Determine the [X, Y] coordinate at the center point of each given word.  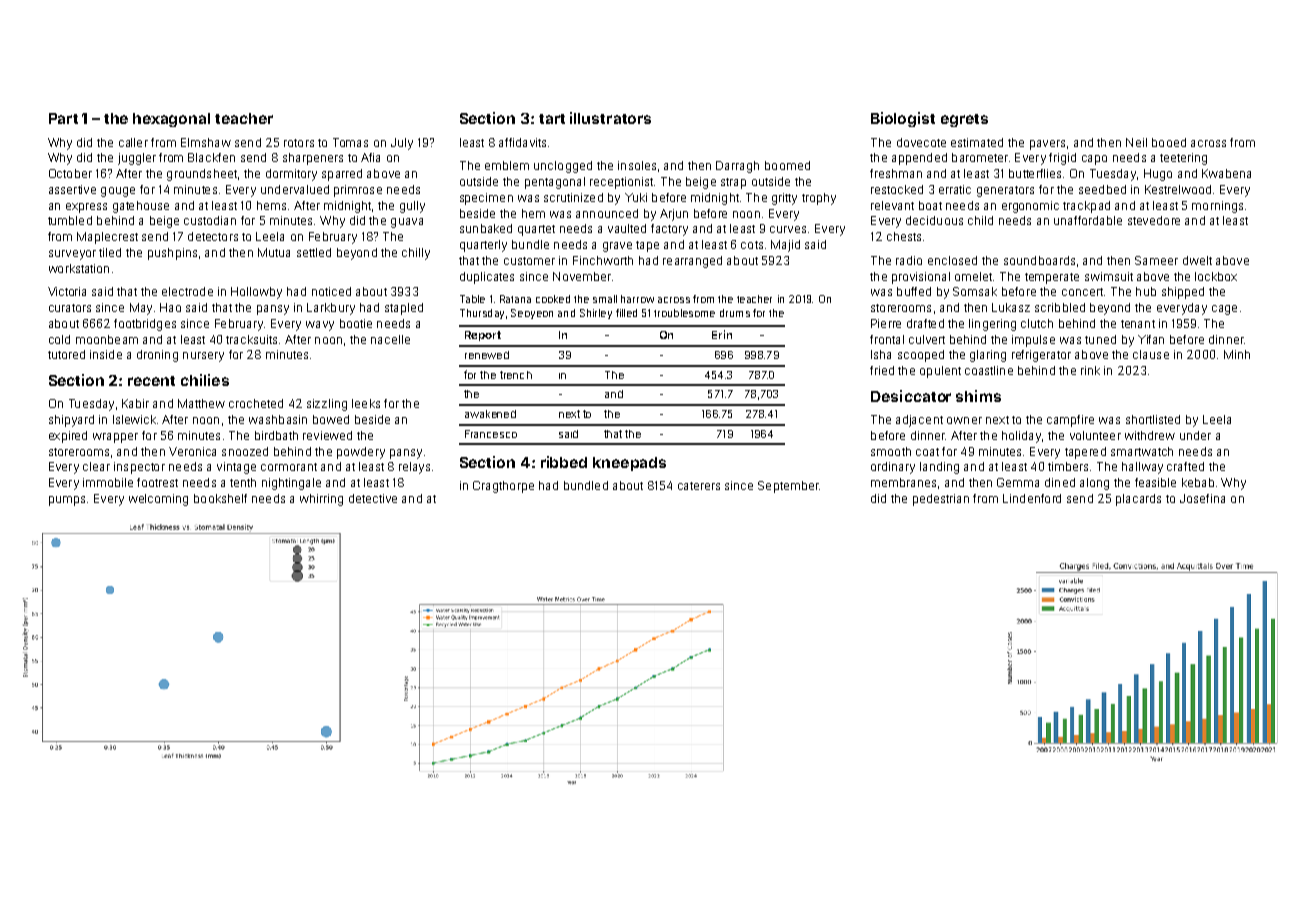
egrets [964, 120]
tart [552, 119]
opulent [940, 372]
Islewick [134, 419]
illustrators [610, 118]
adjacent [919, 421]
